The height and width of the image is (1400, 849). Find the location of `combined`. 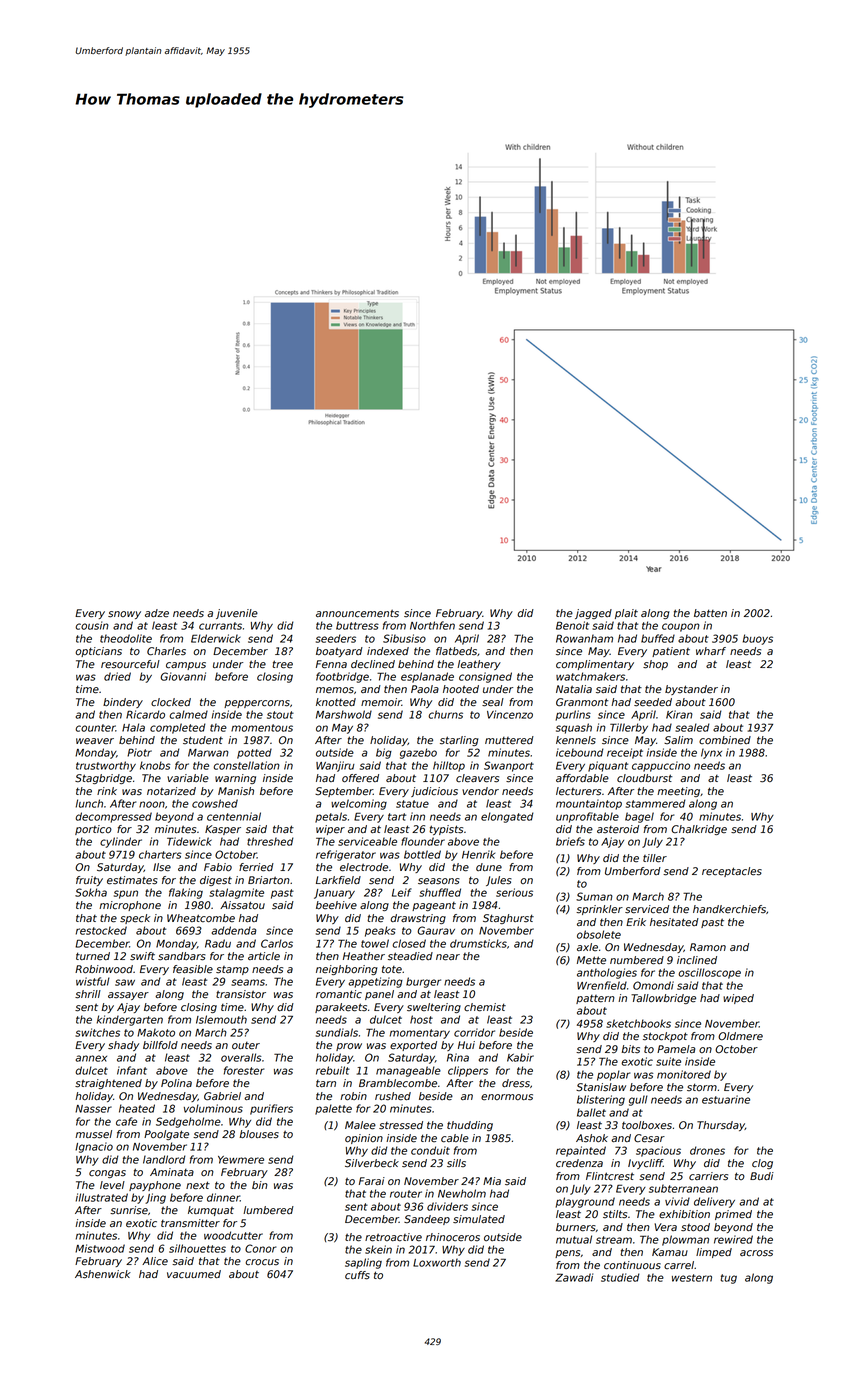

combined is located at coordinates (725, 740).
